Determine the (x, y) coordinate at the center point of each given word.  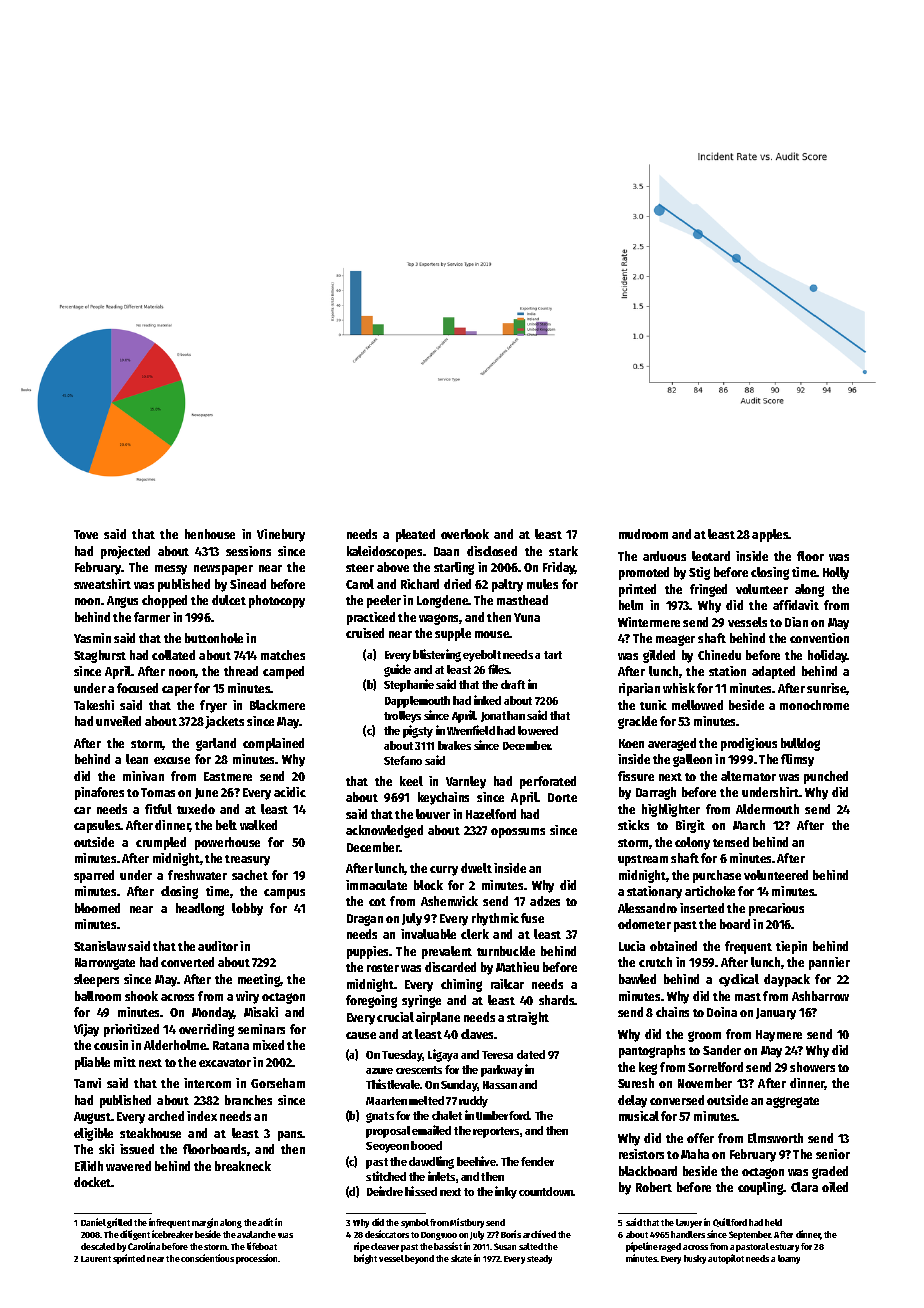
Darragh (656, 793)
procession (256, 1259)
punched (826, 777)
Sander (722, 1050)
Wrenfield (471, 730)
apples (770, 535)
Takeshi (94, 705)
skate (461, 1258)
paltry (507, 585)
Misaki (261, 1012)
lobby (247, 909)
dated (531, 1054)
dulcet (229, 600)
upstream (643, 860)
